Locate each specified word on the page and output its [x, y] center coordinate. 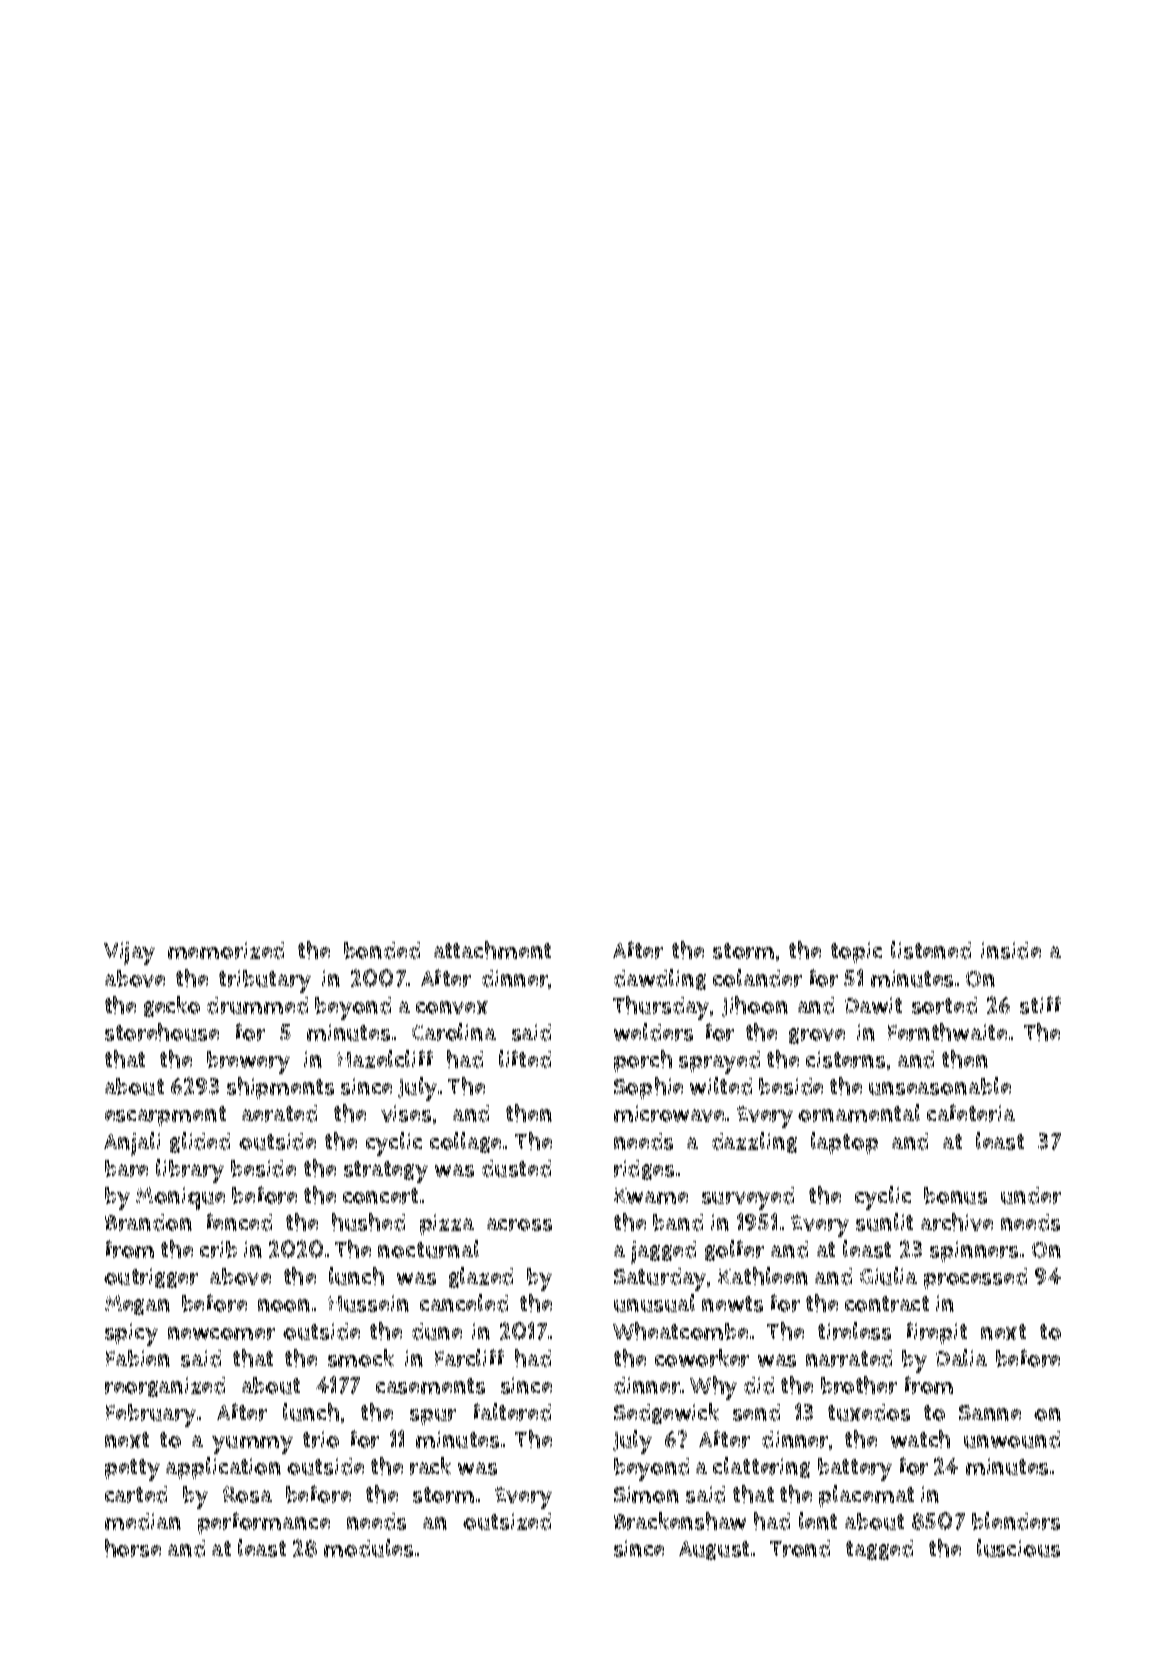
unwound [1012, 1439]
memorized [226, 950]
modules [368, 1548]
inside [1011, 950]
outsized [507, 1521]
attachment [492, 950]
